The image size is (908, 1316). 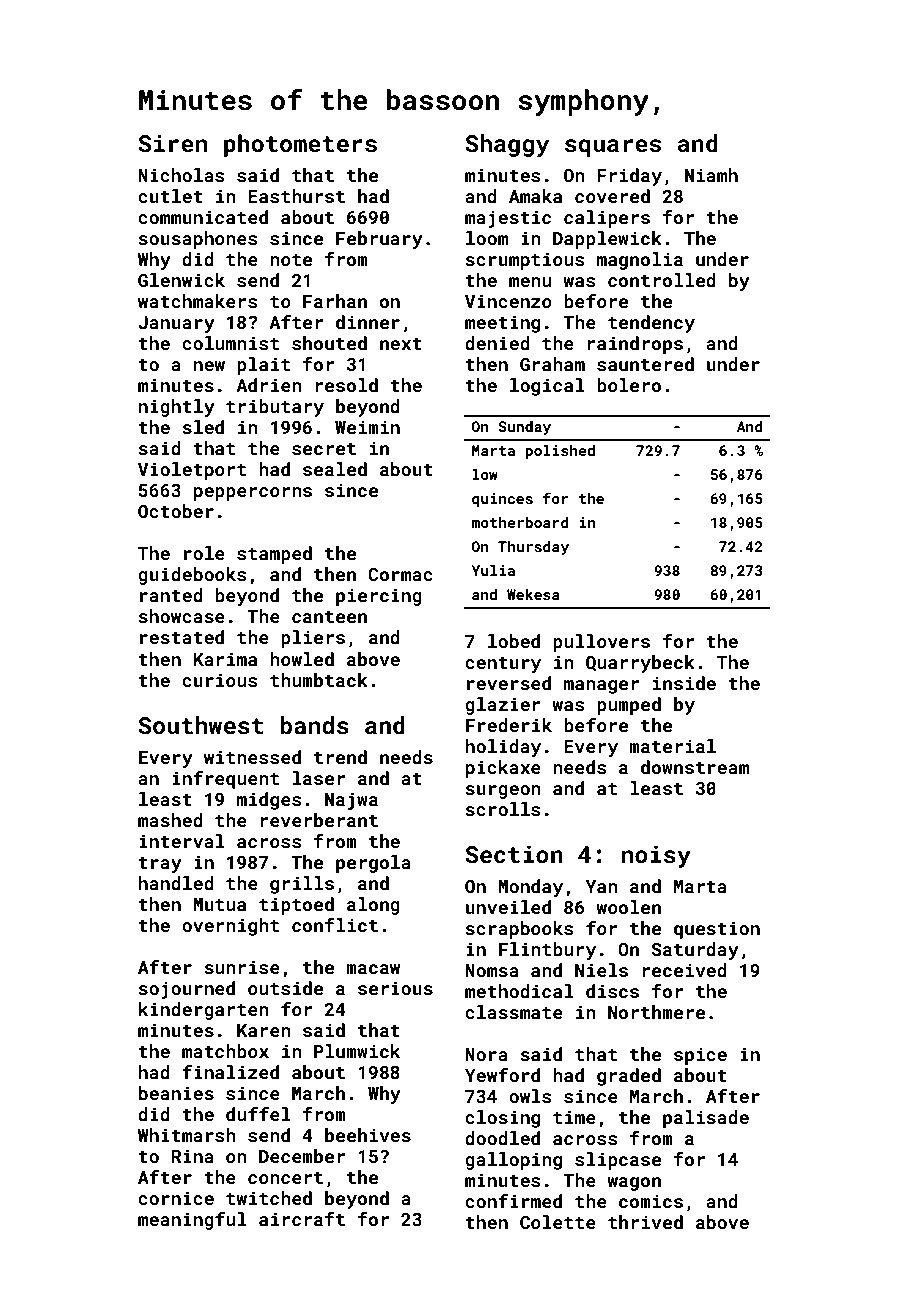 I want to click on sealed, so click(x=335, y=469).
